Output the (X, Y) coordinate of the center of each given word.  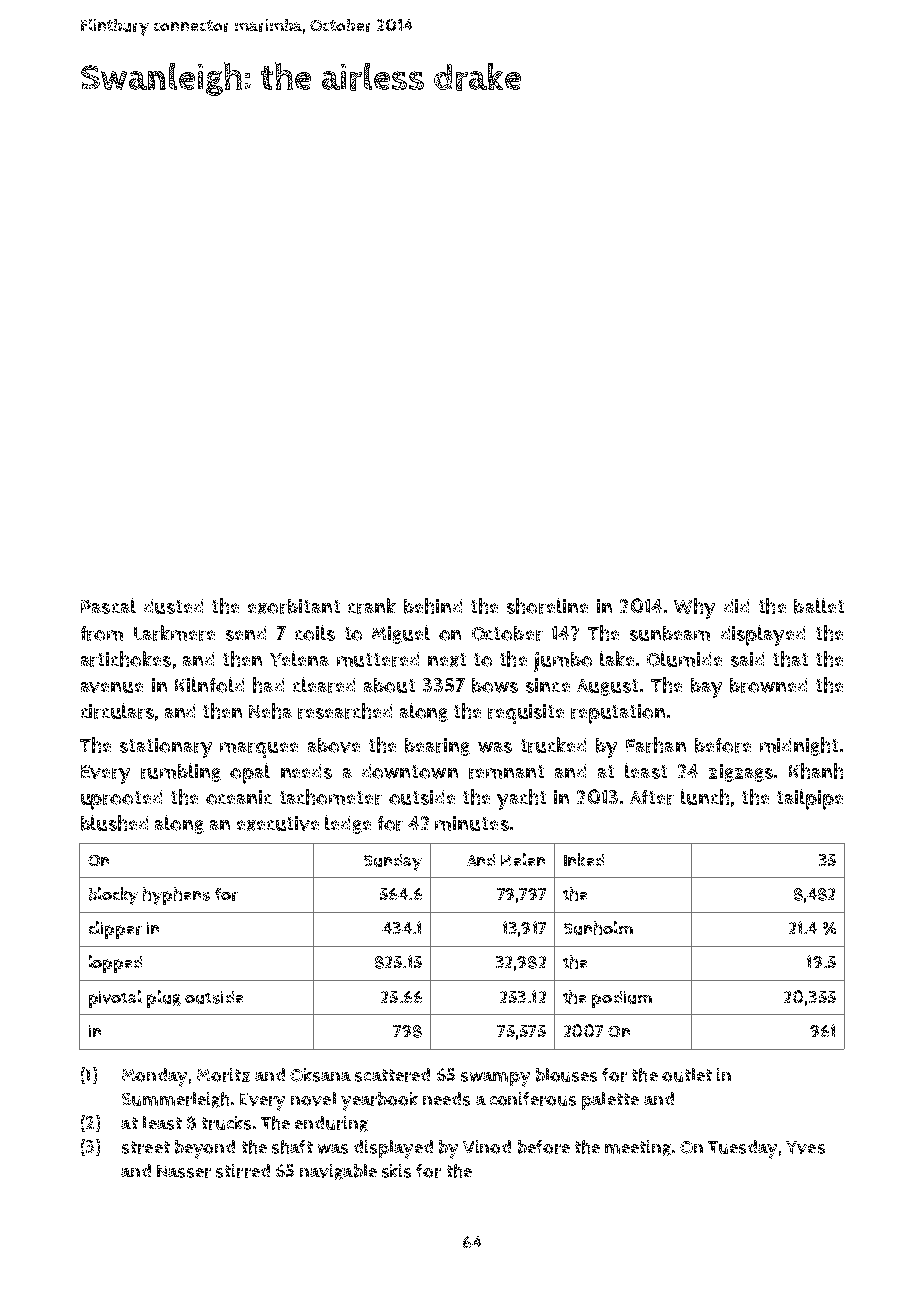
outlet (687, 1075)
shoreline (547, 606)
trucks (226, 1123)
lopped (115, 964)
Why (694, 608)
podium (622, 999)
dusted (173, 606)
